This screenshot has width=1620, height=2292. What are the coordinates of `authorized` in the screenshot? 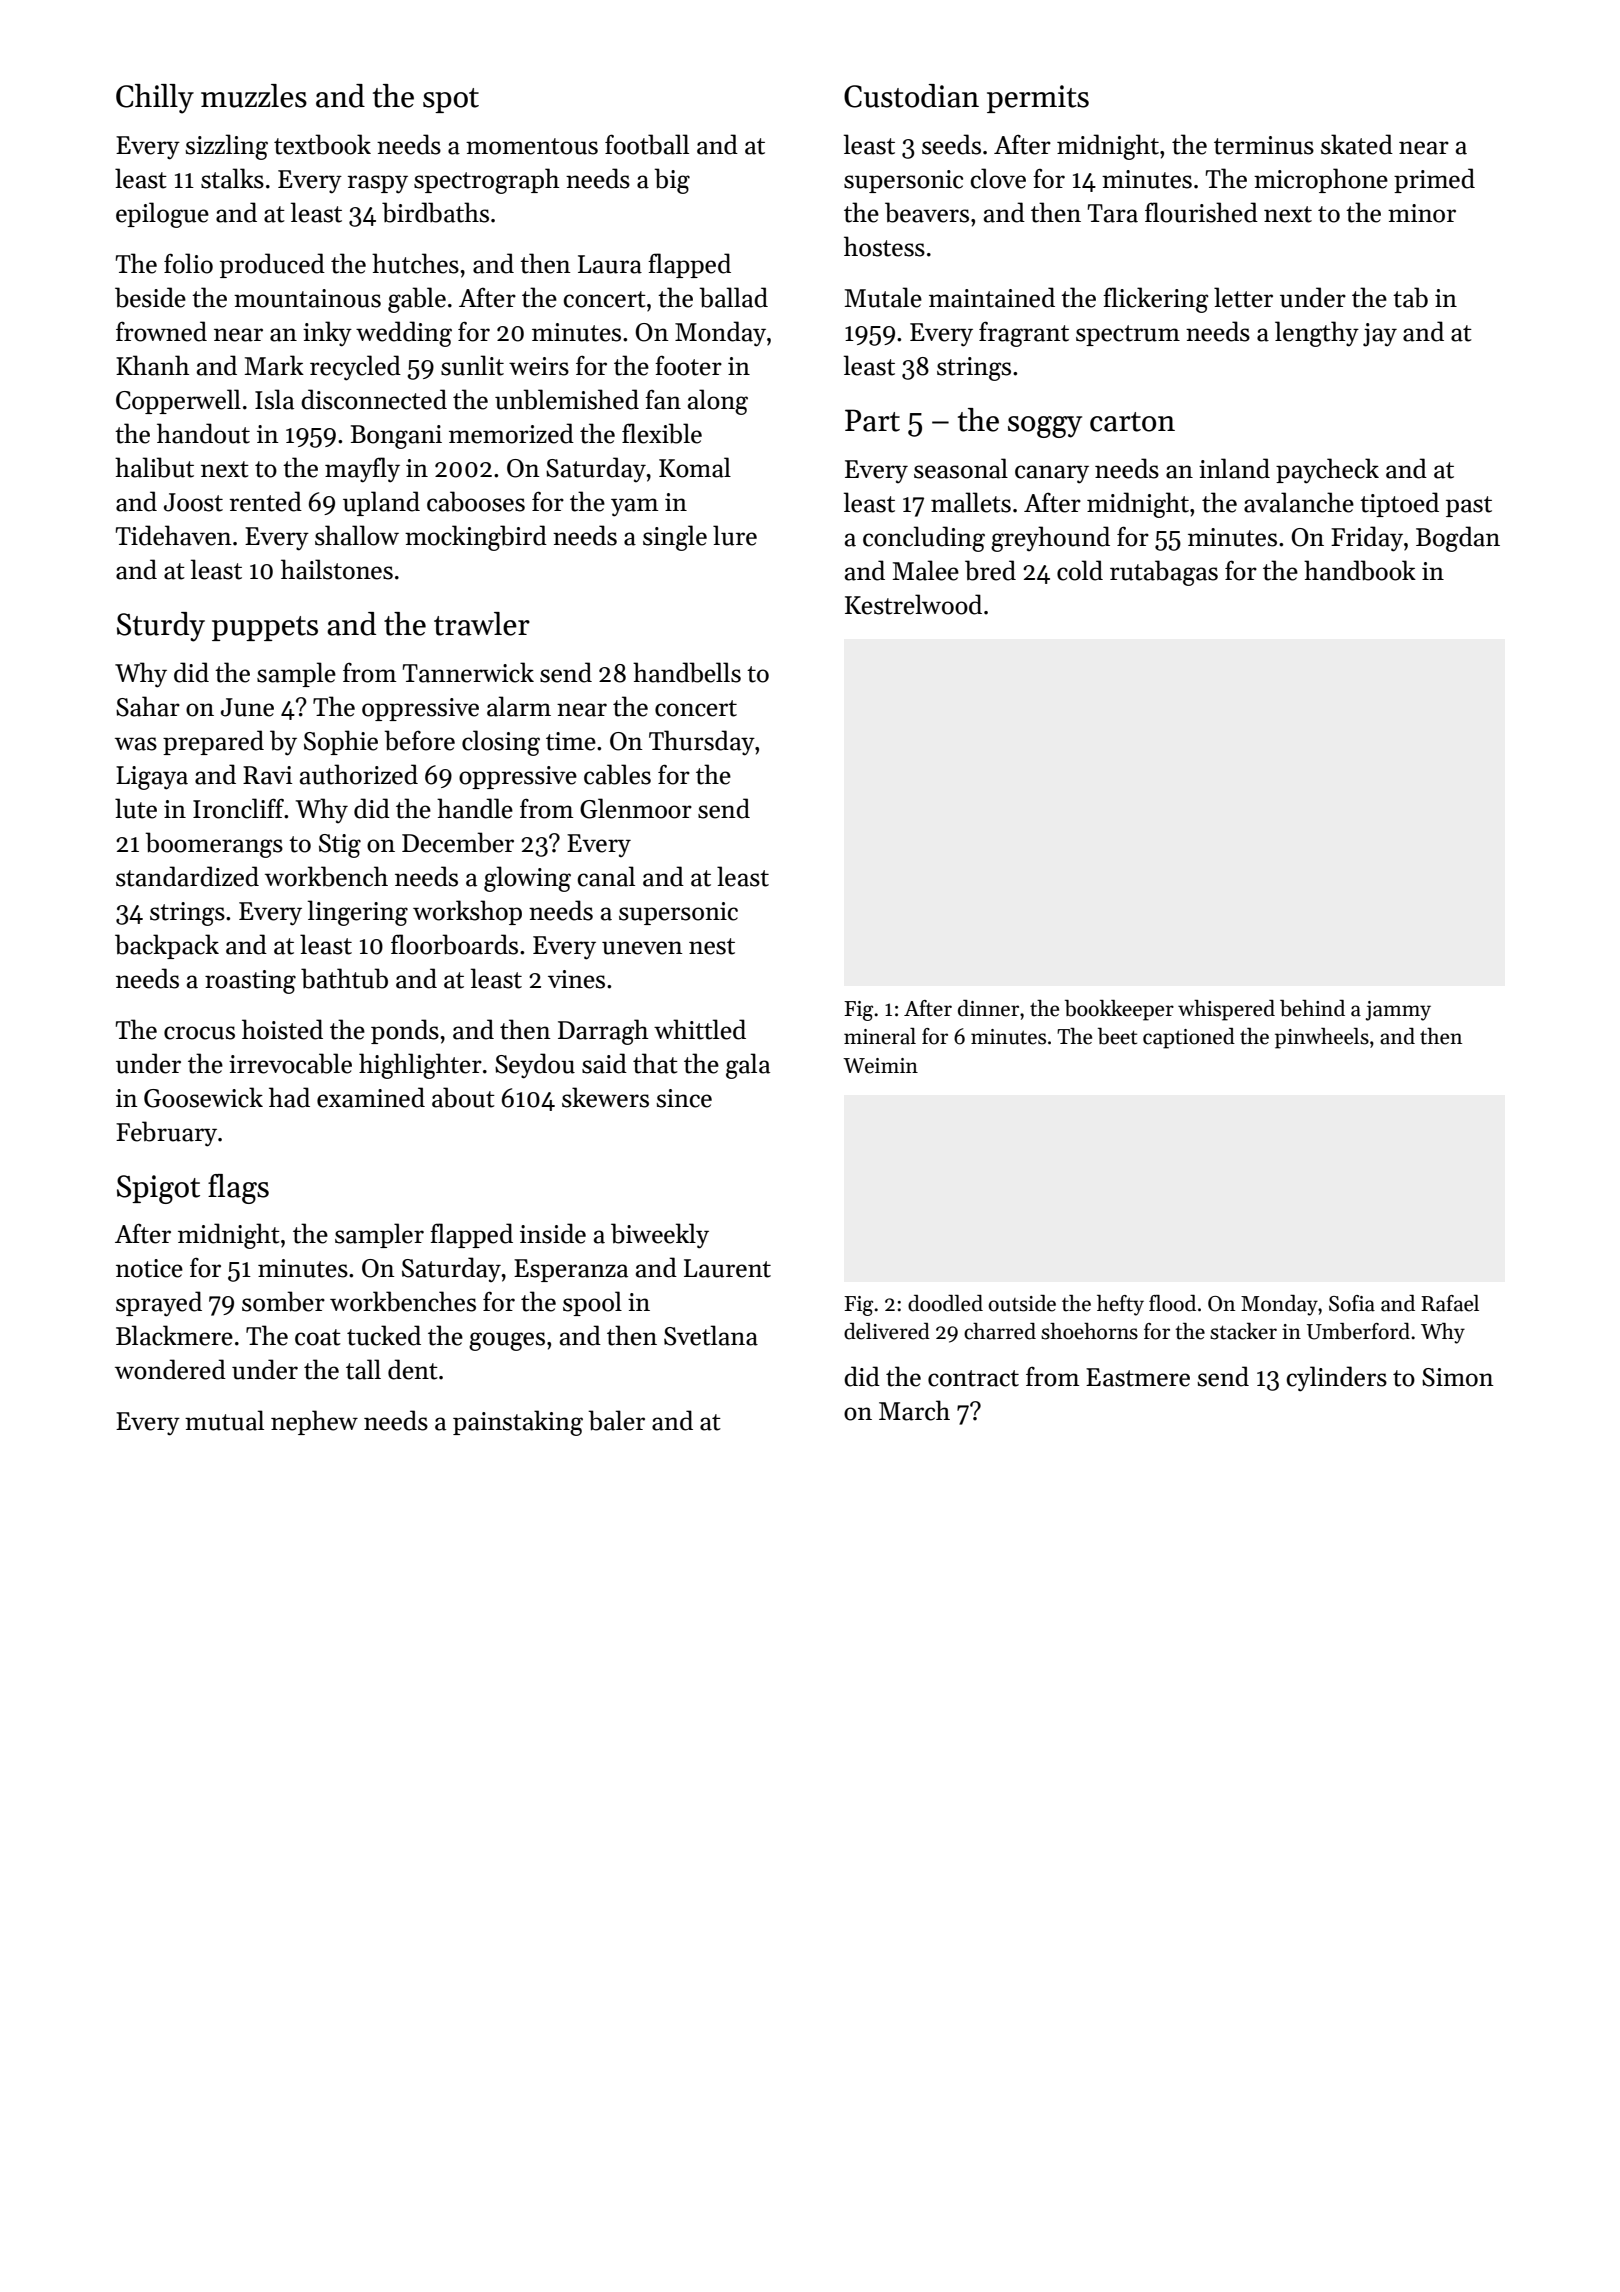 It's located at (359, 774).
